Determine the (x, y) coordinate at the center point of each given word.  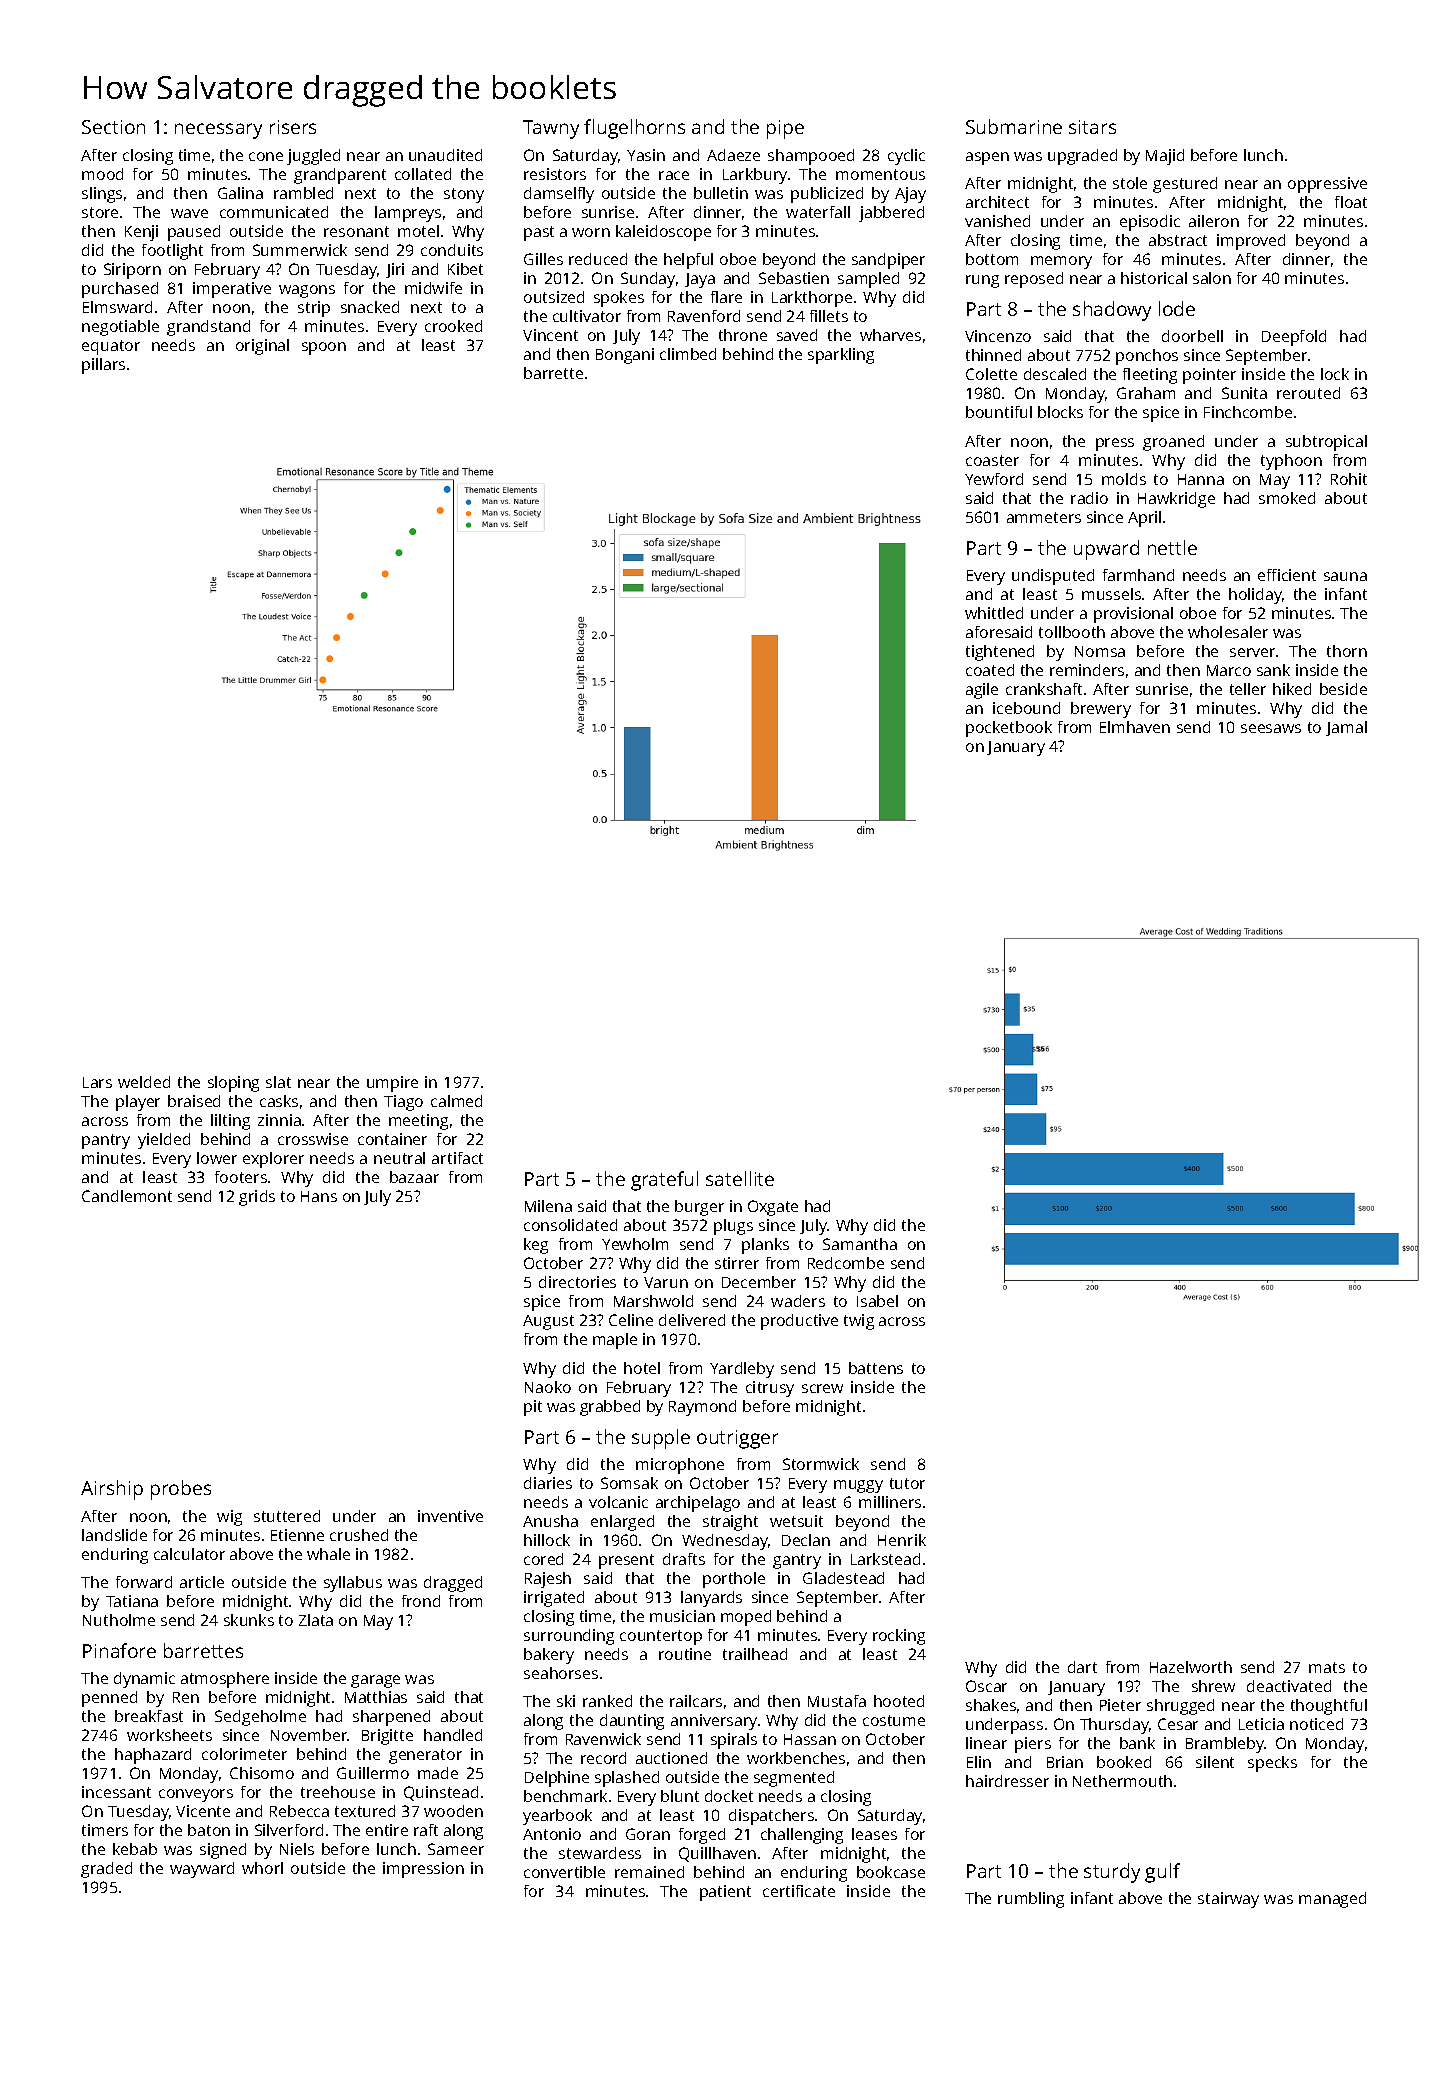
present (626, 1561)
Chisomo (262, 1773)
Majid (1165, 157)
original (262, 347)
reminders (1087, 670)
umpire (392, 1084)
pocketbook (1009, 729)
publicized (827, 195)
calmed (456, 1101)
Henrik (902, 1540)
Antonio (552, 1834)
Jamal (1346, 728)
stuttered (287, 1516)
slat (278, 1082)
